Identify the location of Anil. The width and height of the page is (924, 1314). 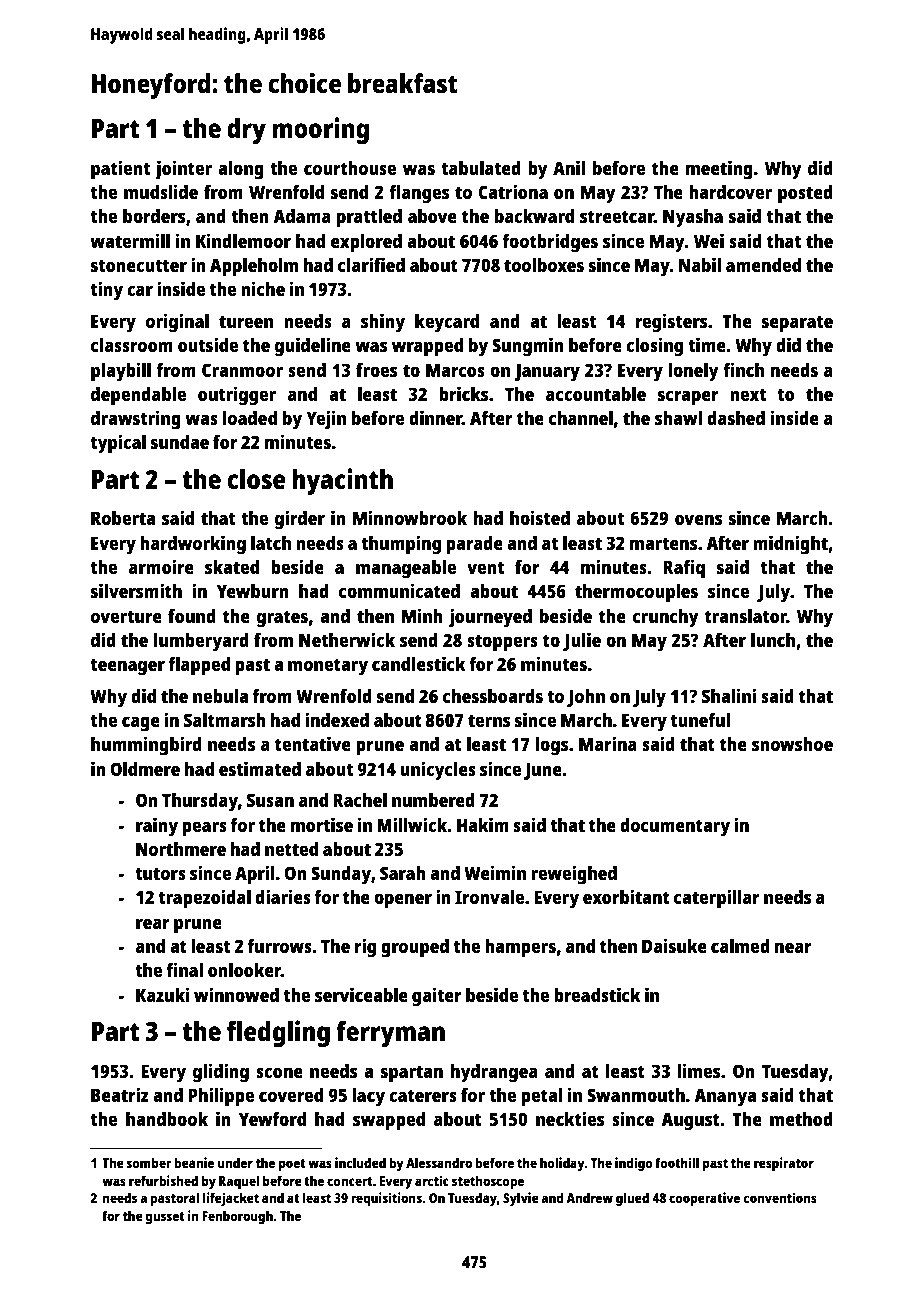
(569, 167).
